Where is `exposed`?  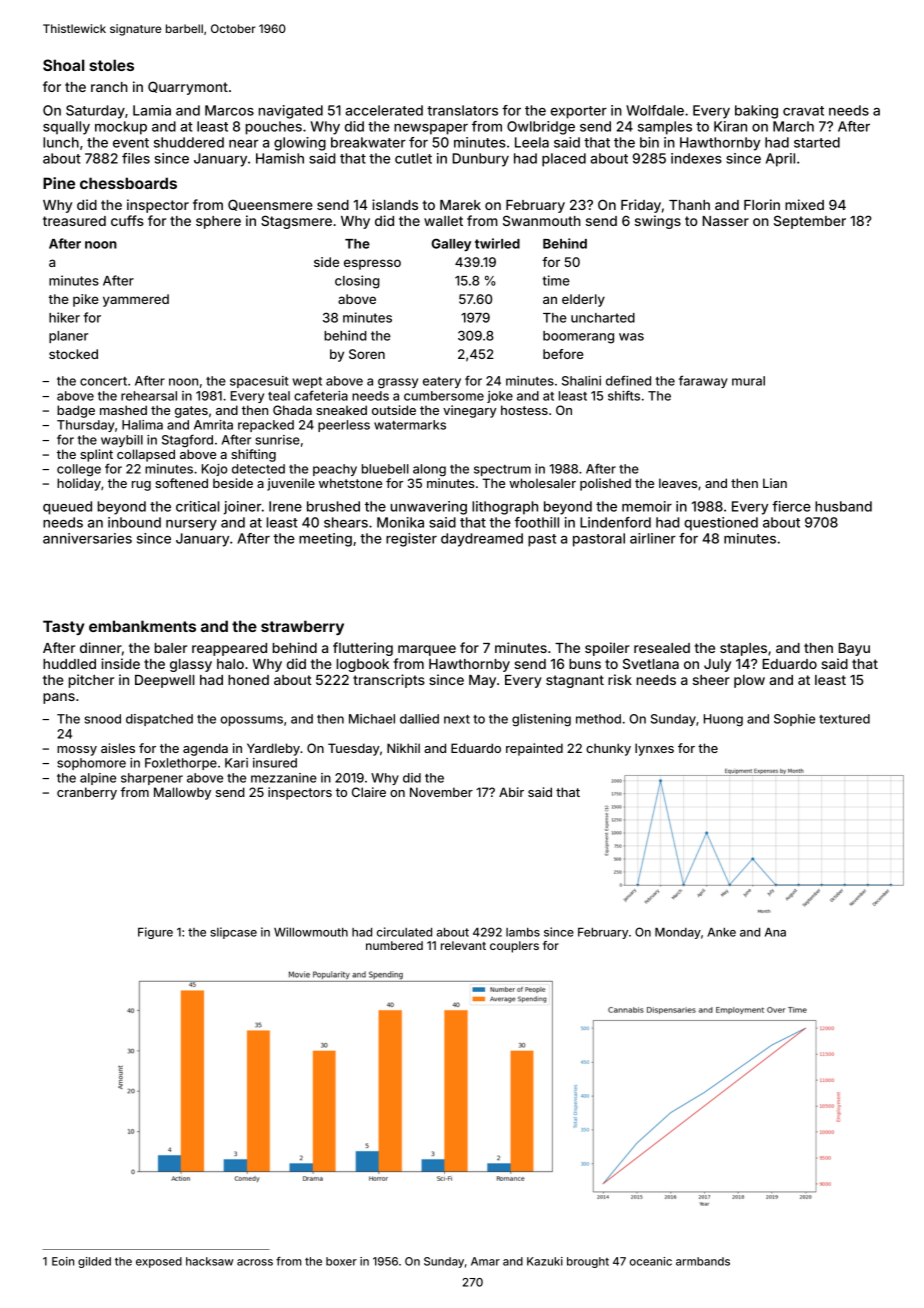
exposed is located at coordinates (159, 1262).
